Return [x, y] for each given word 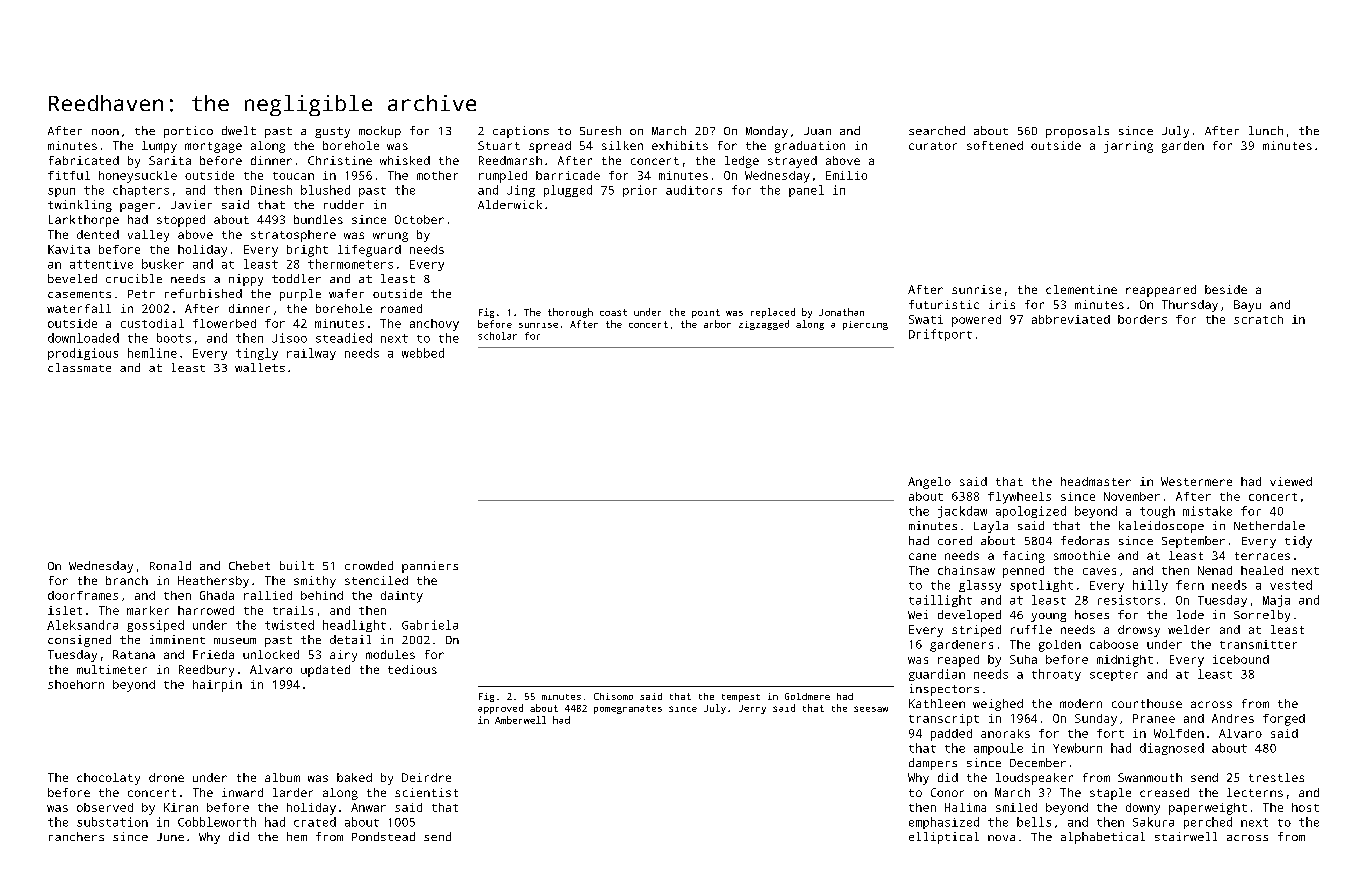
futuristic [944, 304]
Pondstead [383, 836]
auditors [694, 190]
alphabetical [1103, 838]
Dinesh [271, 190]
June [170, 837]
